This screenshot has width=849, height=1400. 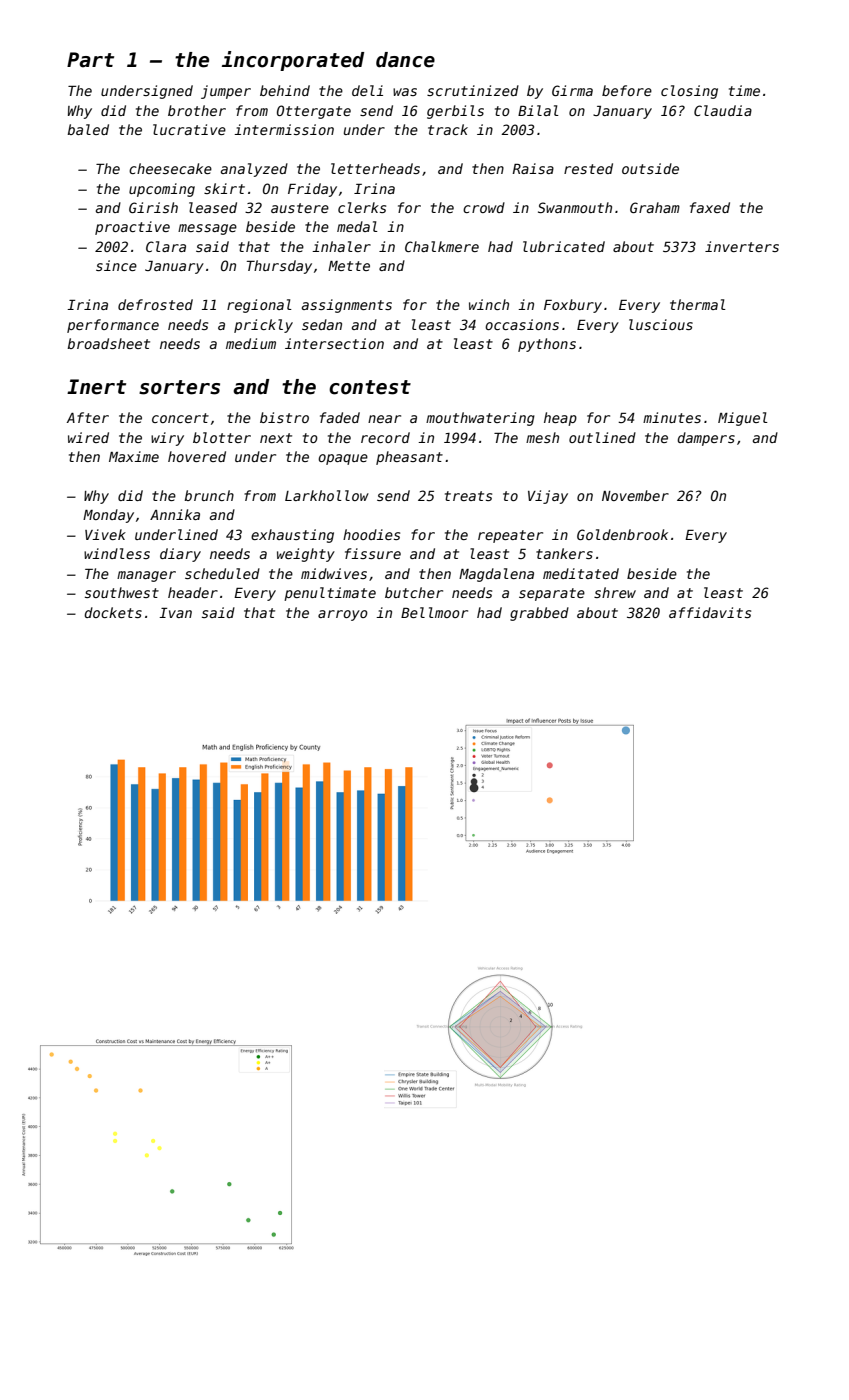 What do you see at coordinates (742, 246) in the screenshot?
I see `inverters` at bounding box center [742, 246].
